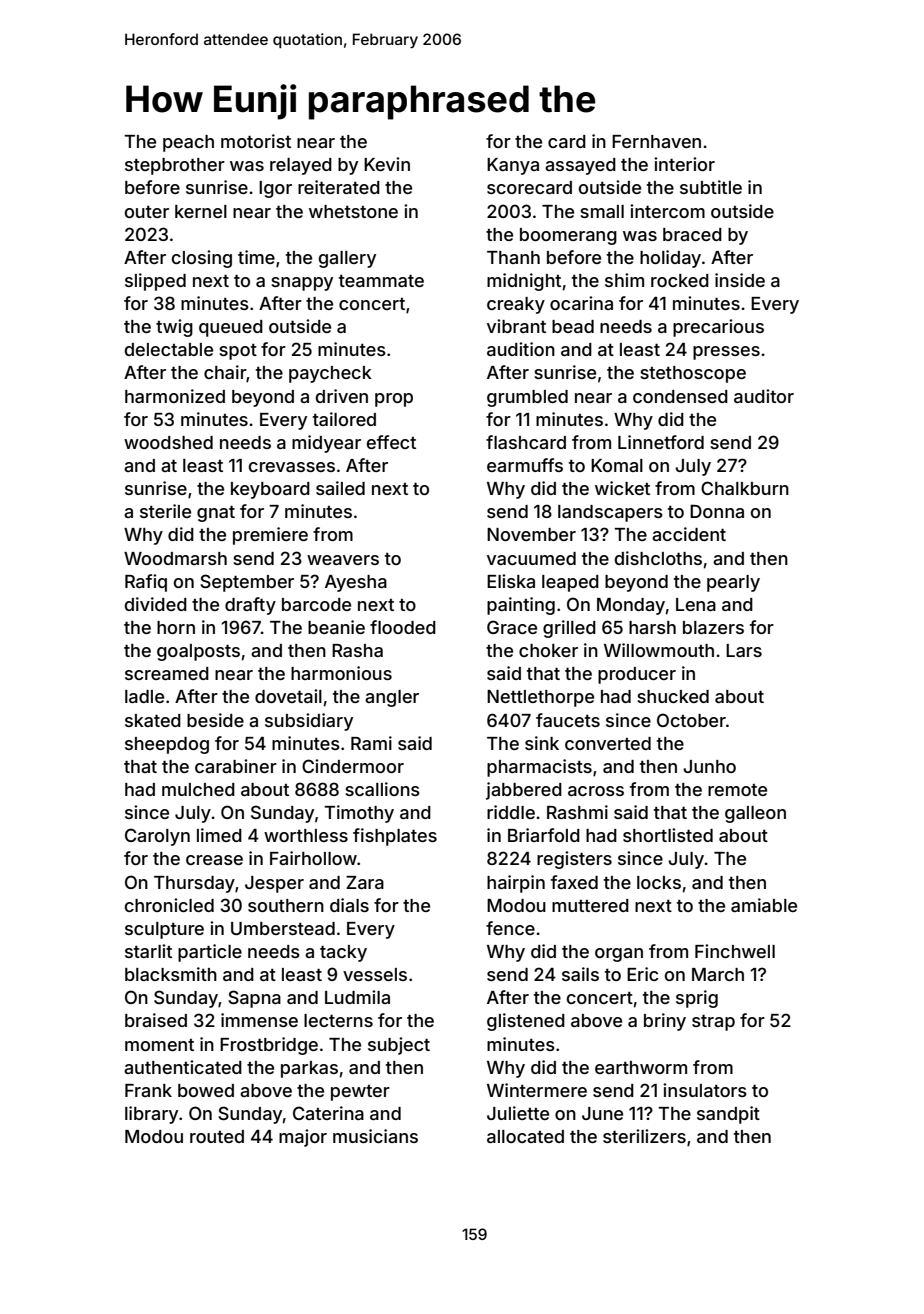 The image size is (924, 1314). Describe the element at coordinates (168, 442) in the document. I see `woodshed` at that location.
